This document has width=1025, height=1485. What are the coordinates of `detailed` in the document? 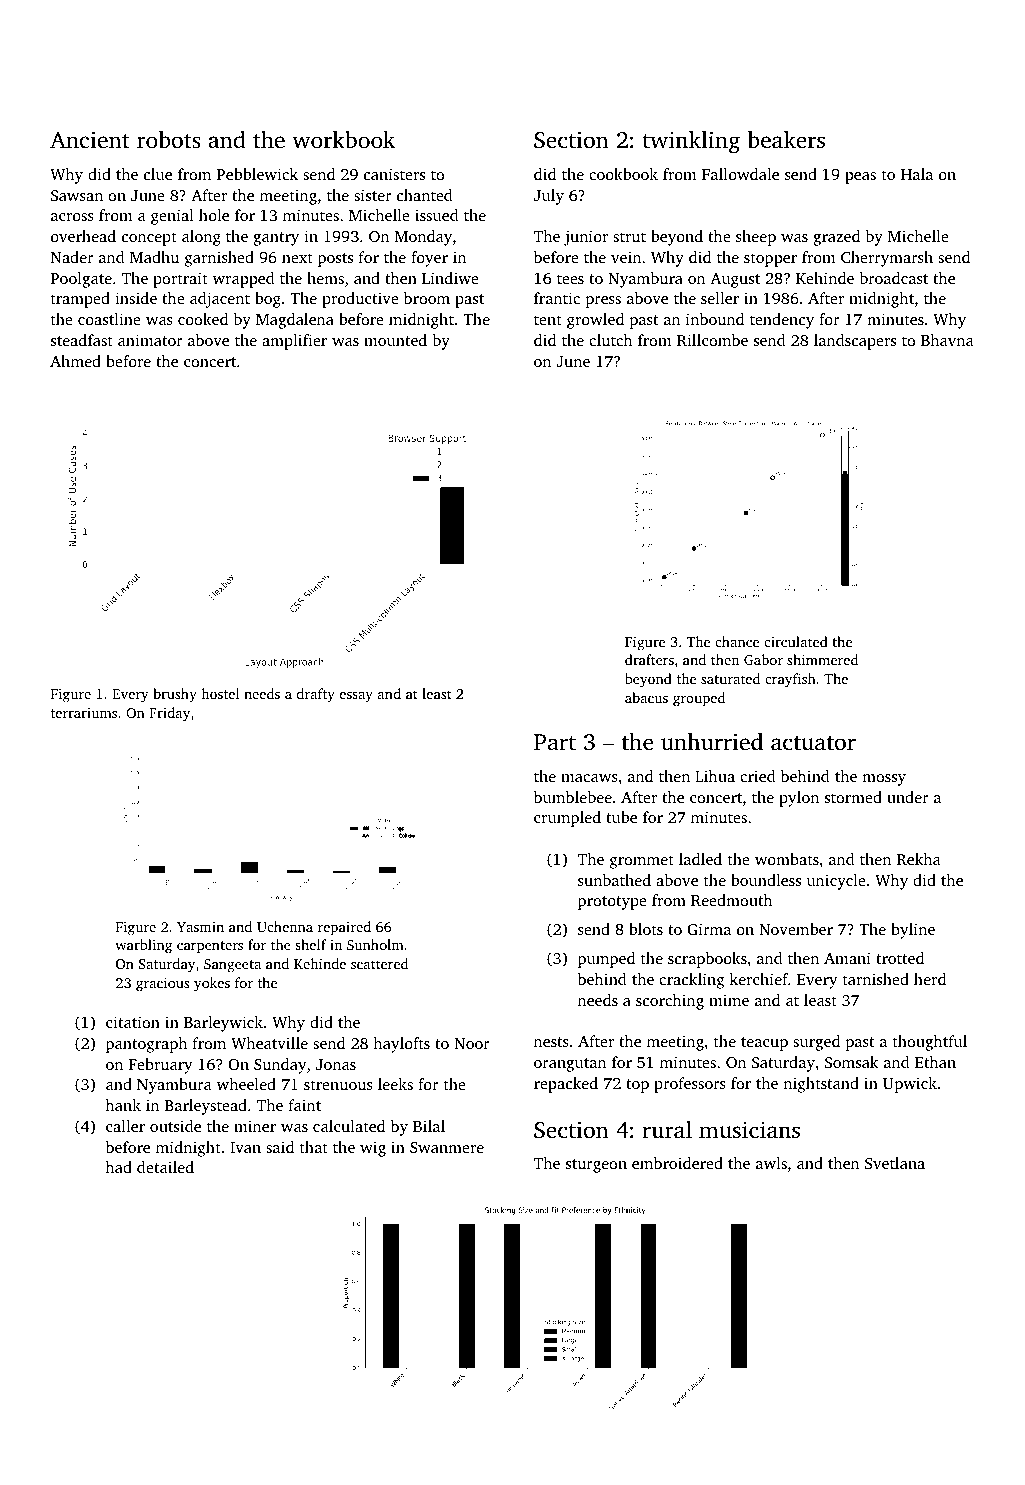 It's located at (165, 1167).
